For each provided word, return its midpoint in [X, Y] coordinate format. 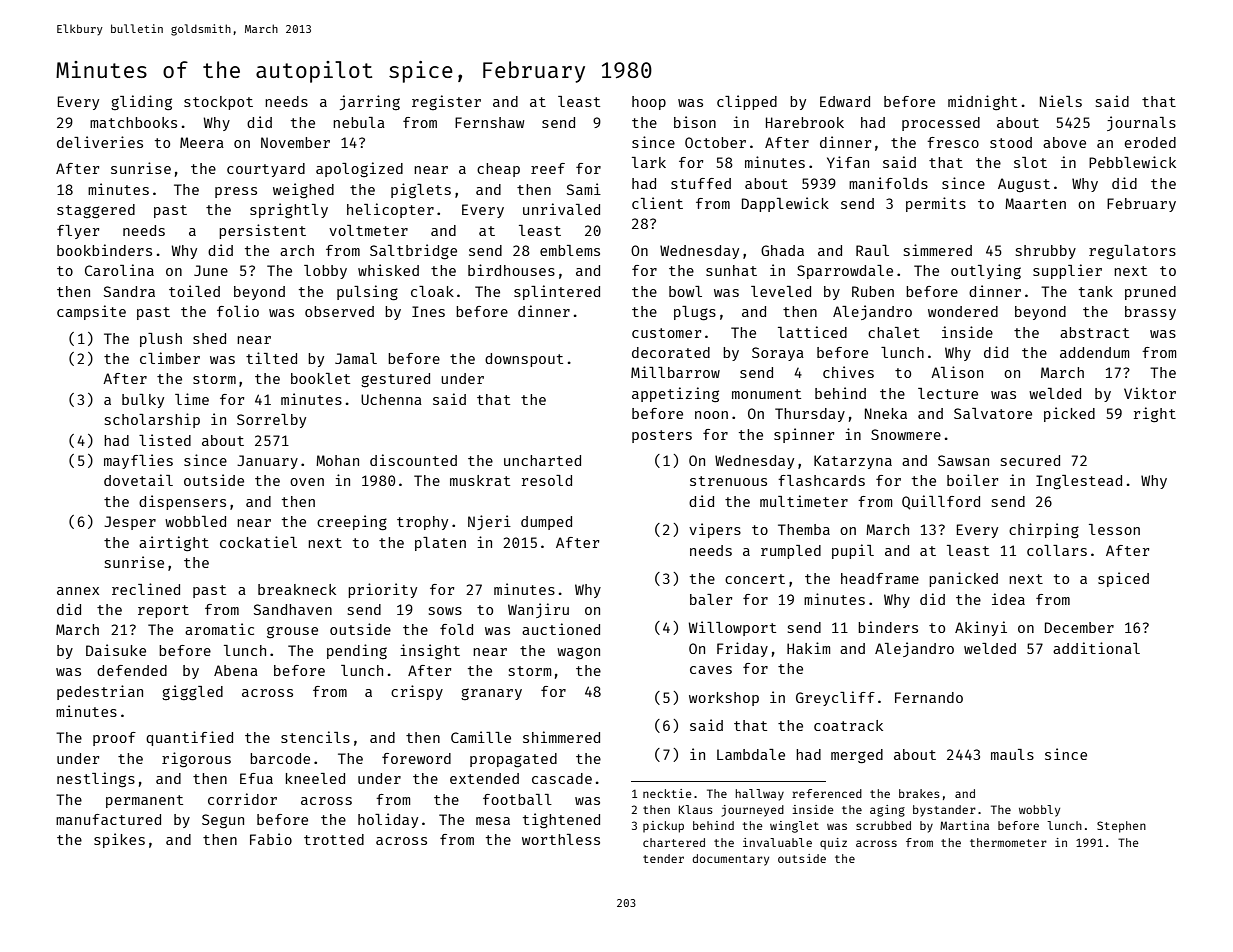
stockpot [218, 103]
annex [78, 591]
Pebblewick [1132, 162]
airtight [174, 543]
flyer [78, 232]
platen [440, 544]
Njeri [489, 522]
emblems [570, 250]
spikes [119, 840]
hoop [649, 103]
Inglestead [1079, 482]
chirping [1044, 530]
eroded [1150, 142]
